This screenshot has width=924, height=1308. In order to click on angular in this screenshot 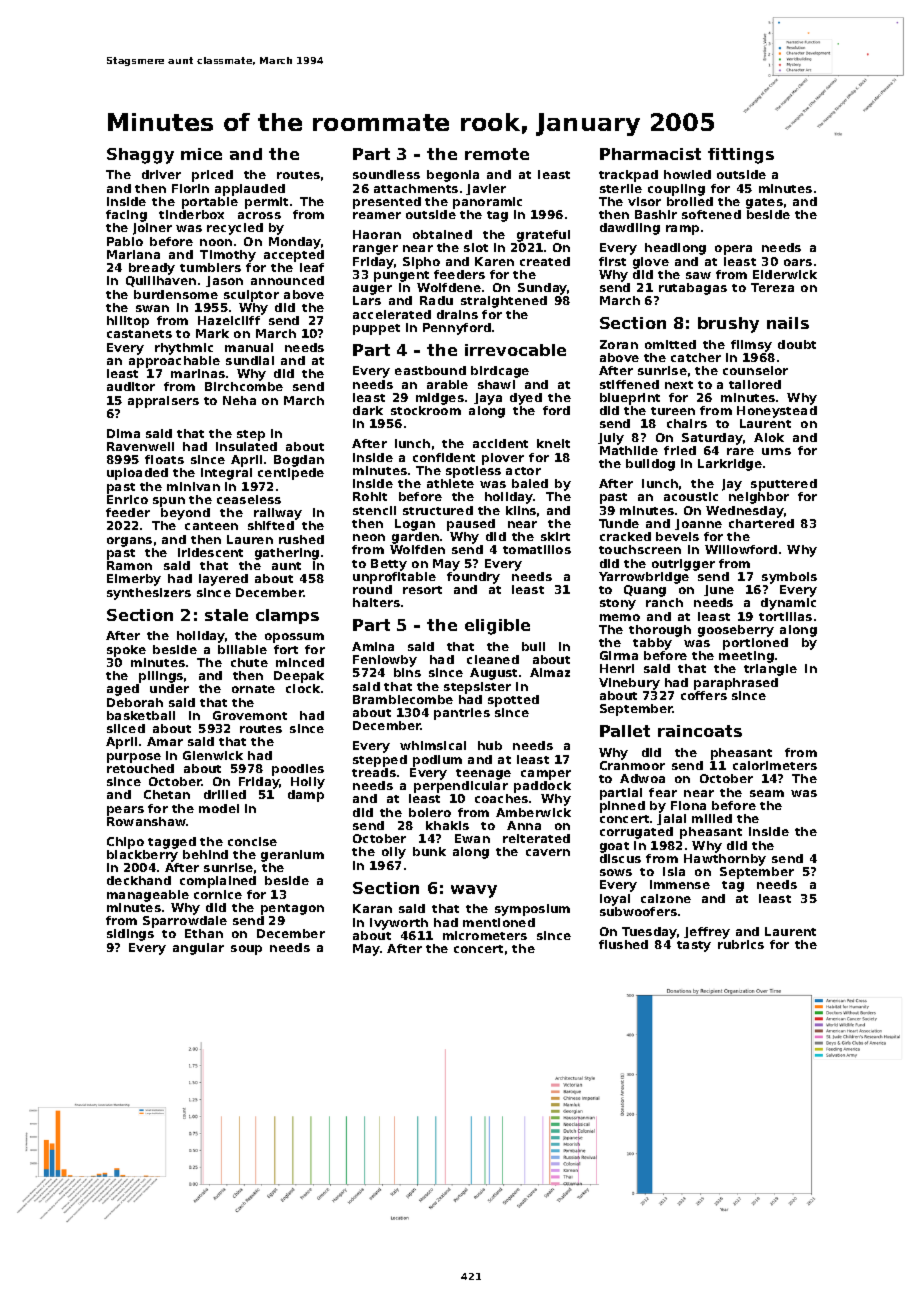, I will do `click(198, 949)`.
